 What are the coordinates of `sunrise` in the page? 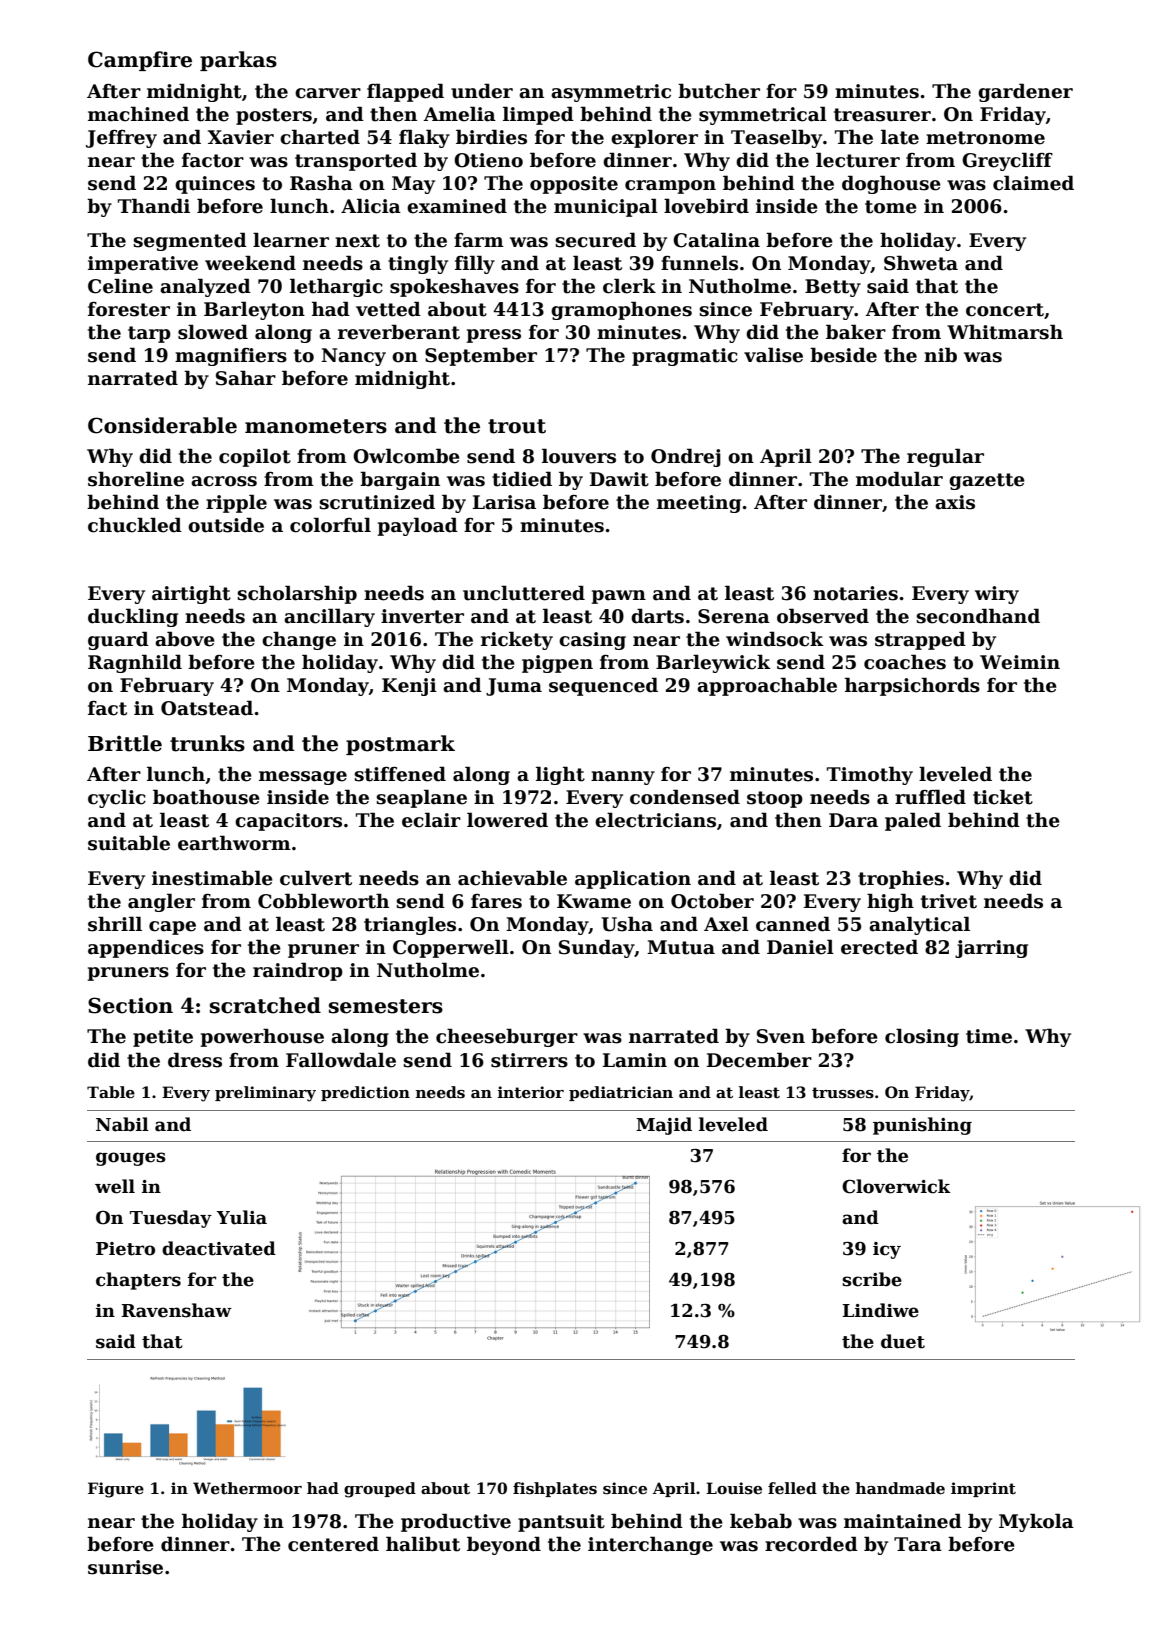 It's located at (125, 1567).
